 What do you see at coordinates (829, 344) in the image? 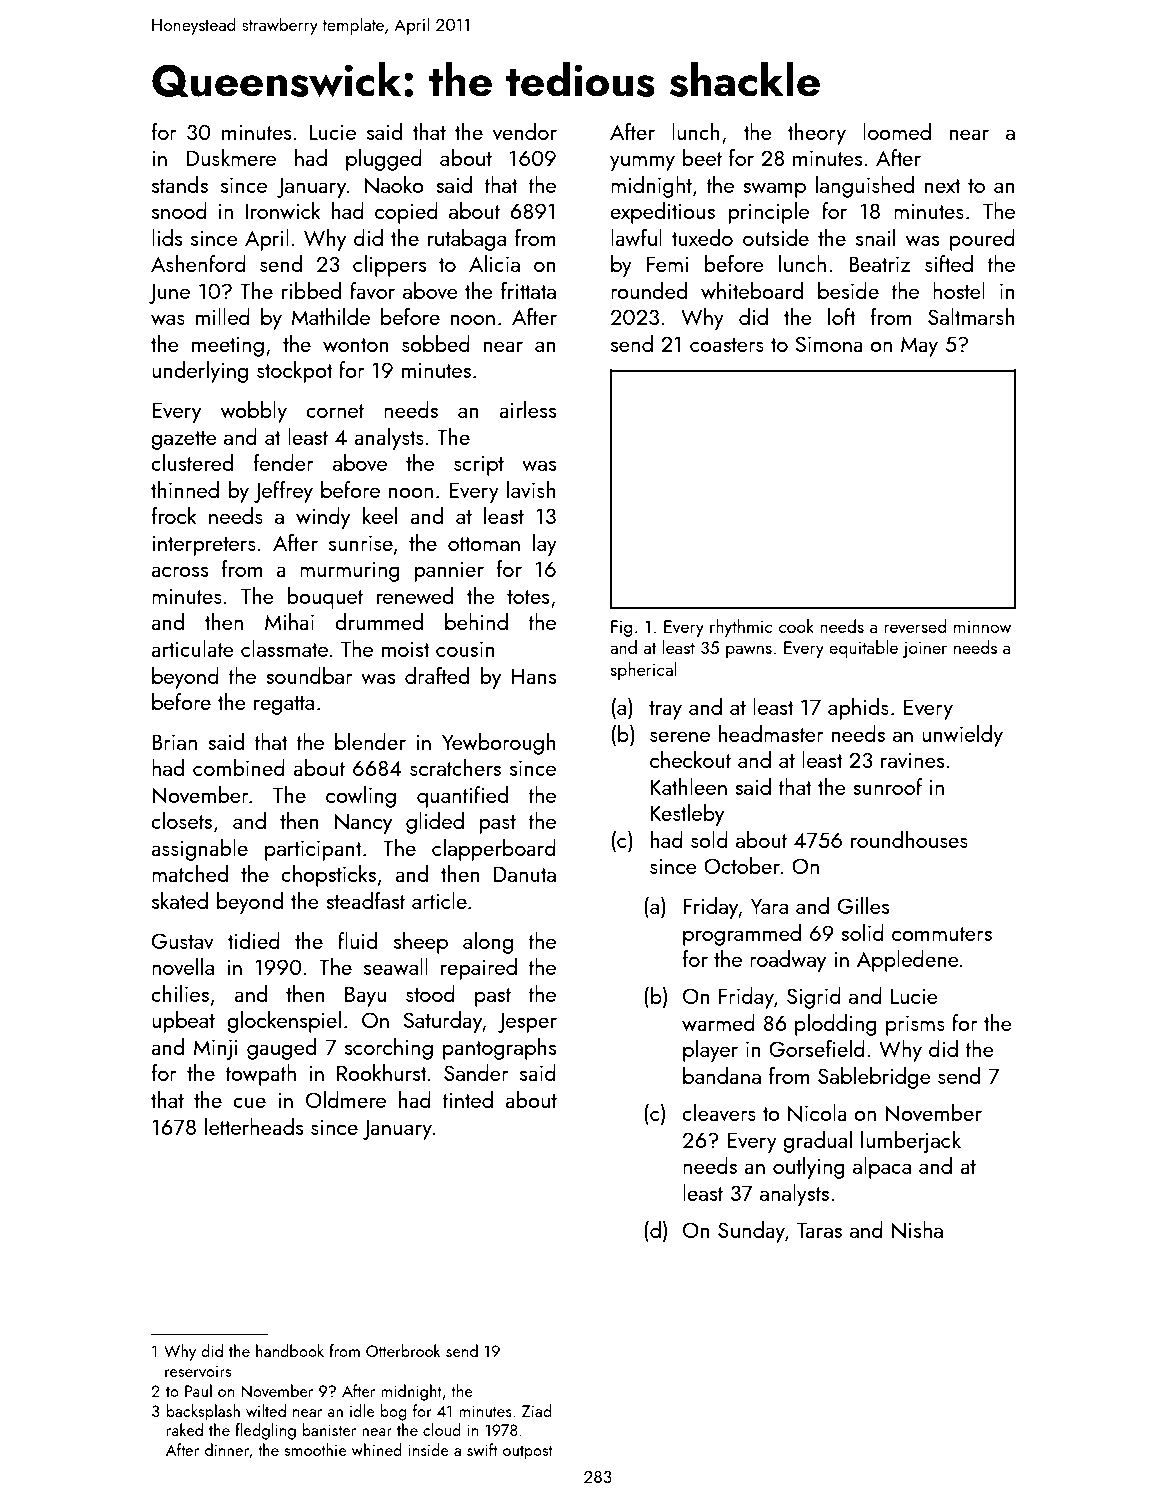
I see `Simona` at bounding box center [829, 344].
